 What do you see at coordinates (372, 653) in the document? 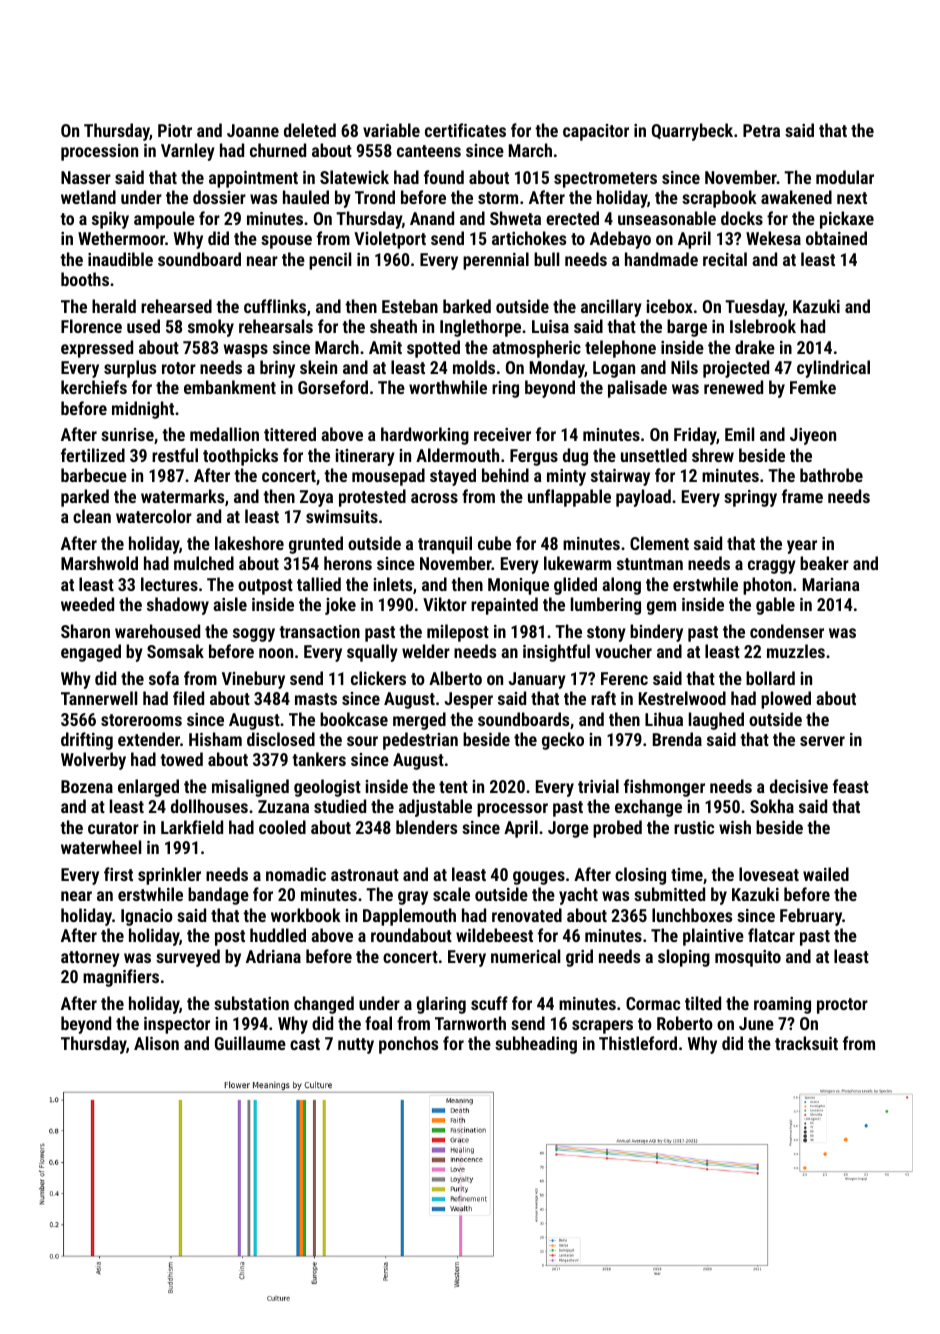
I see `squally` at bounding box center [372, 653].
